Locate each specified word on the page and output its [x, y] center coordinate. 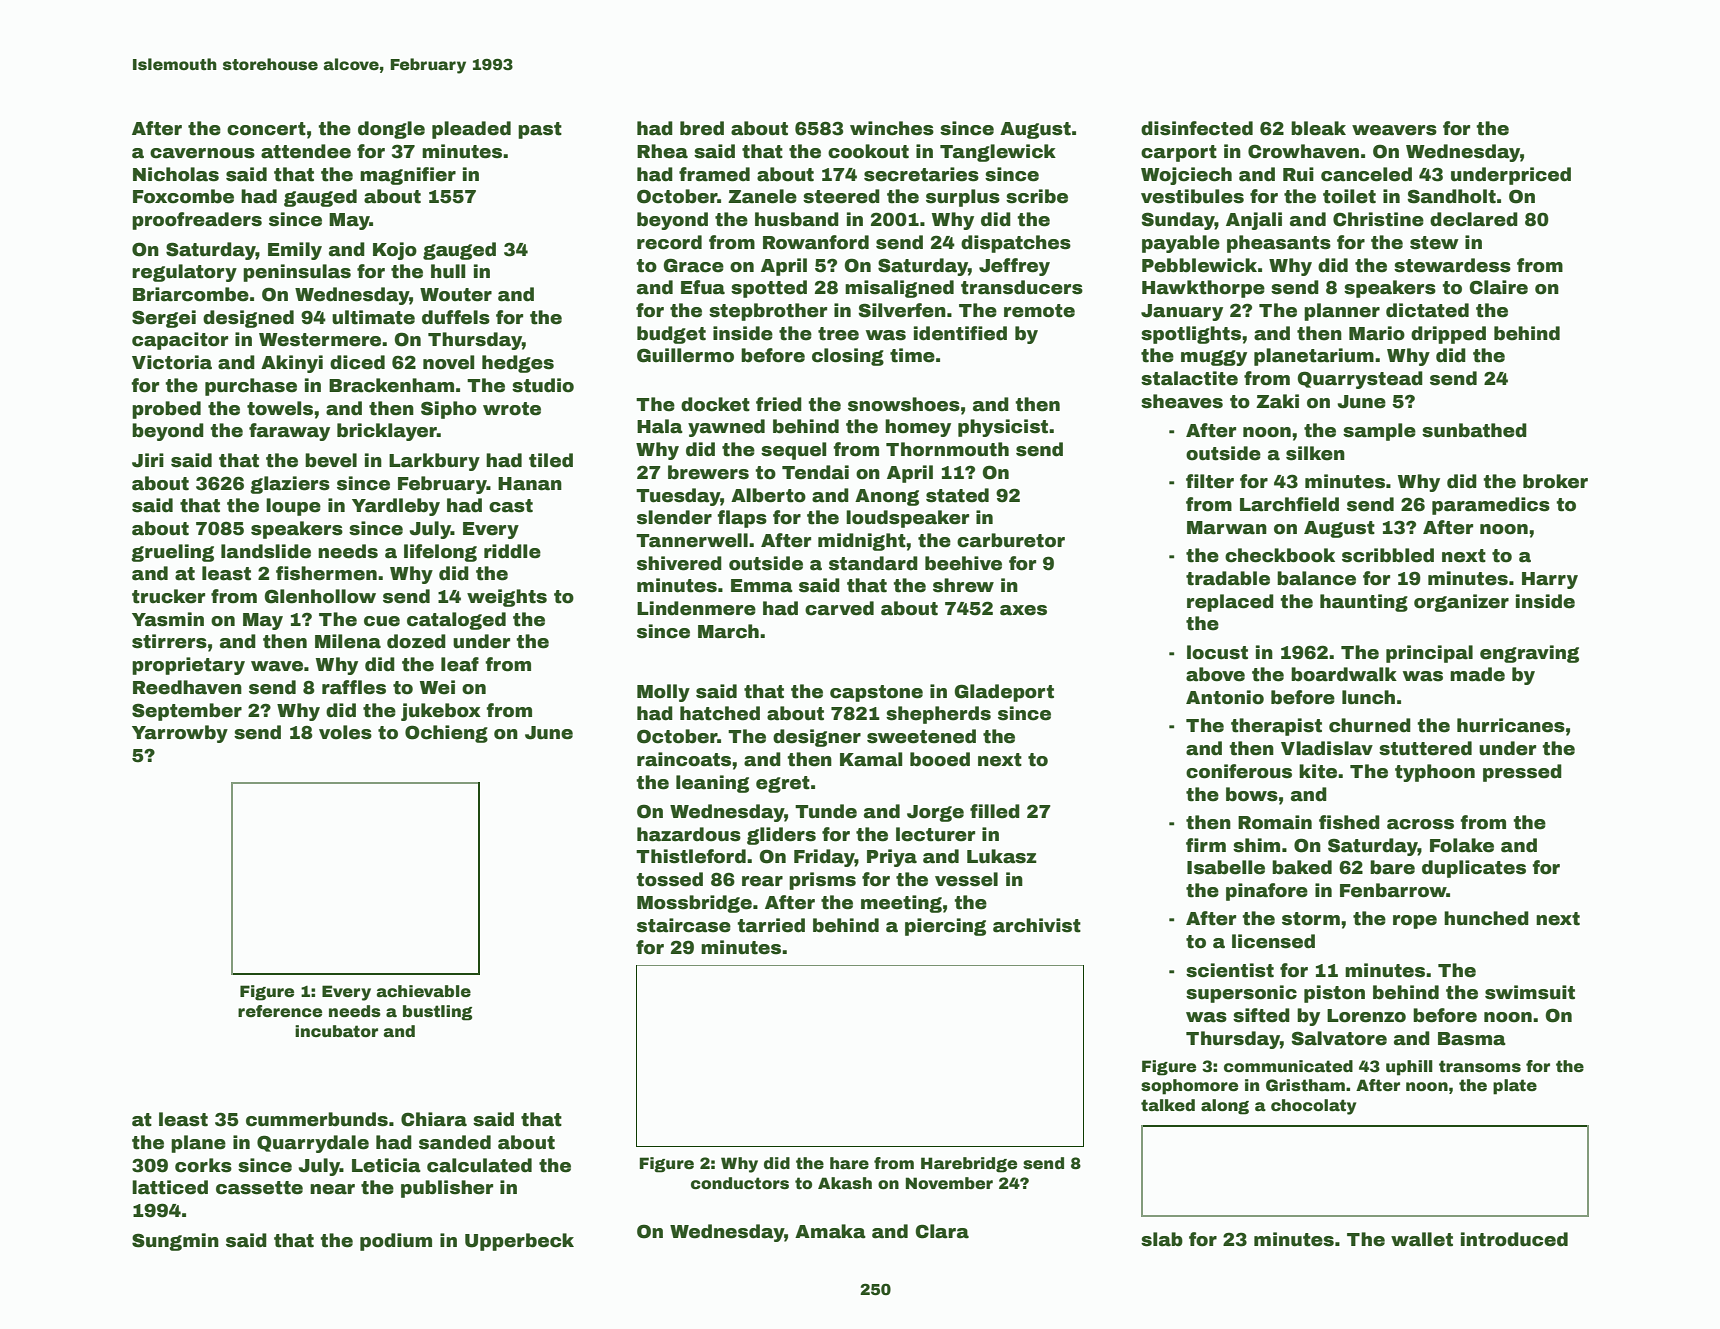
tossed [669, 879]
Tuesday [678, 497]
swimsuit [1530, 992]
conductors [740, 1183]
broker [1555, 481]
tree [838, 334]
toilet [1349, 196]
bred [702, 128]
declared [1474, 219]
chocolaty [1313, 1107]
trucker [168, 596]
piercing [945, 927]
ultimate [373, 317]
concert [266, 129]
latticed [170, 1187]
